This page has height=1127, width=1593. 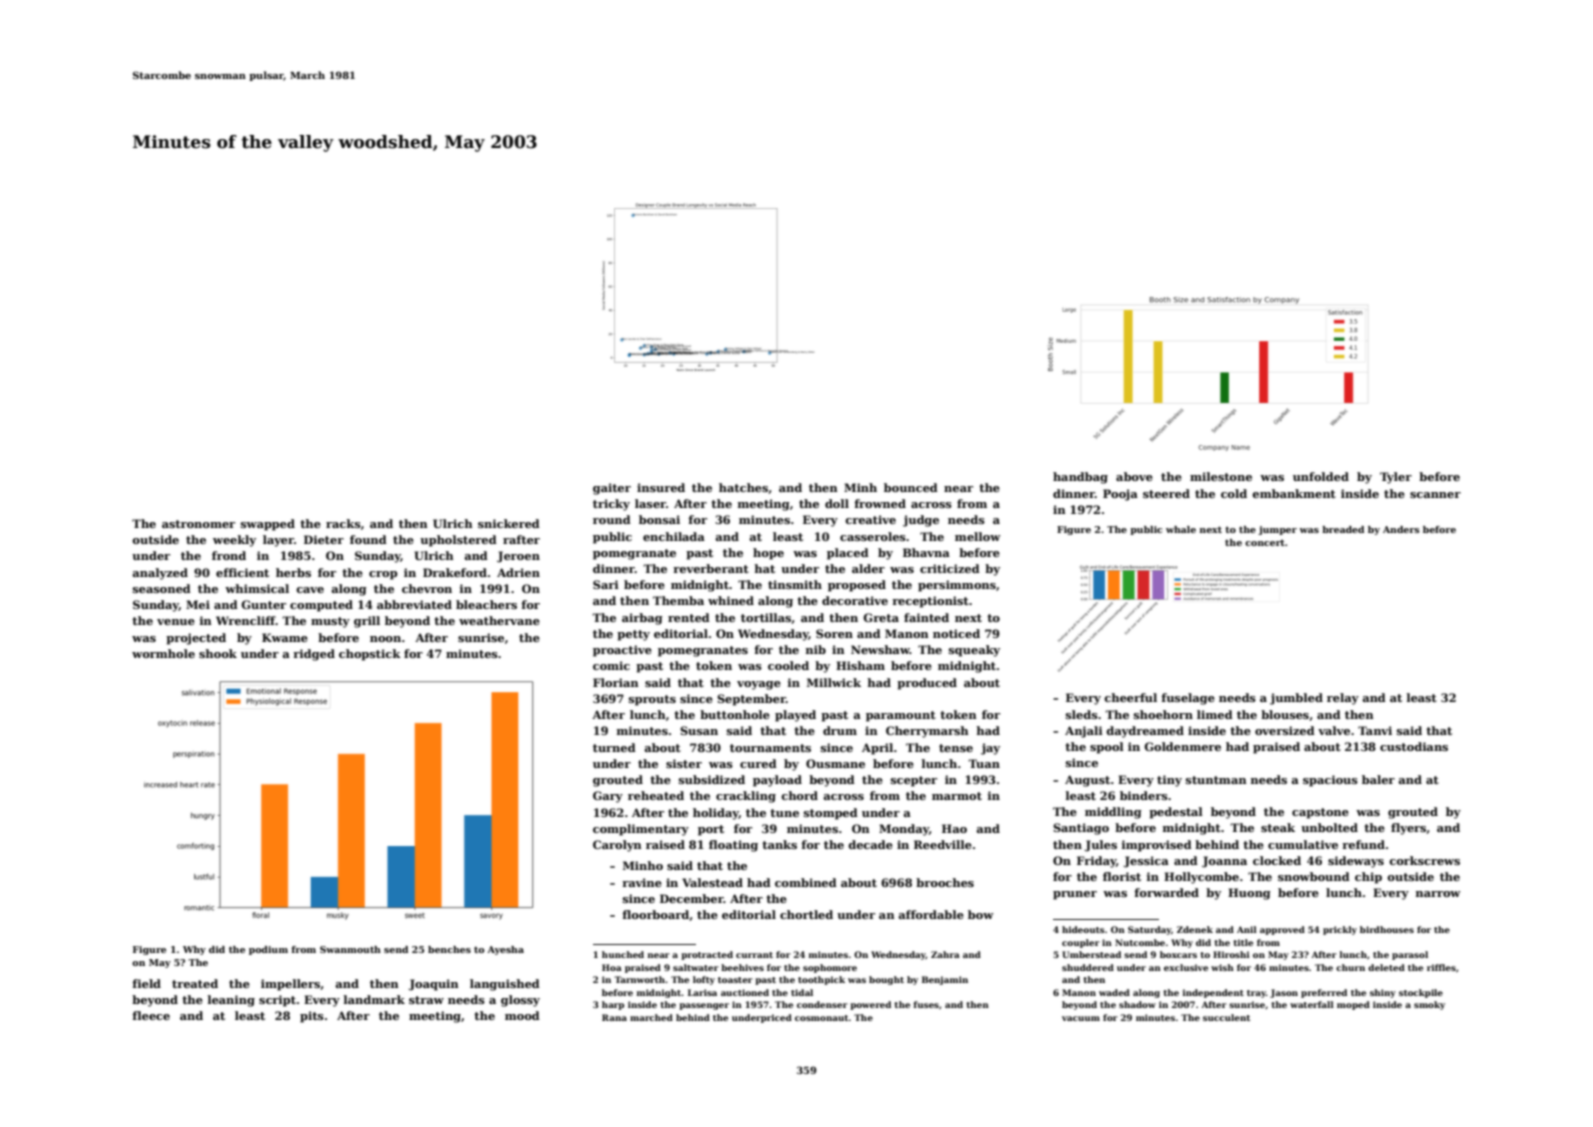 I want to click on Gary, so click(x=608, y=797).
